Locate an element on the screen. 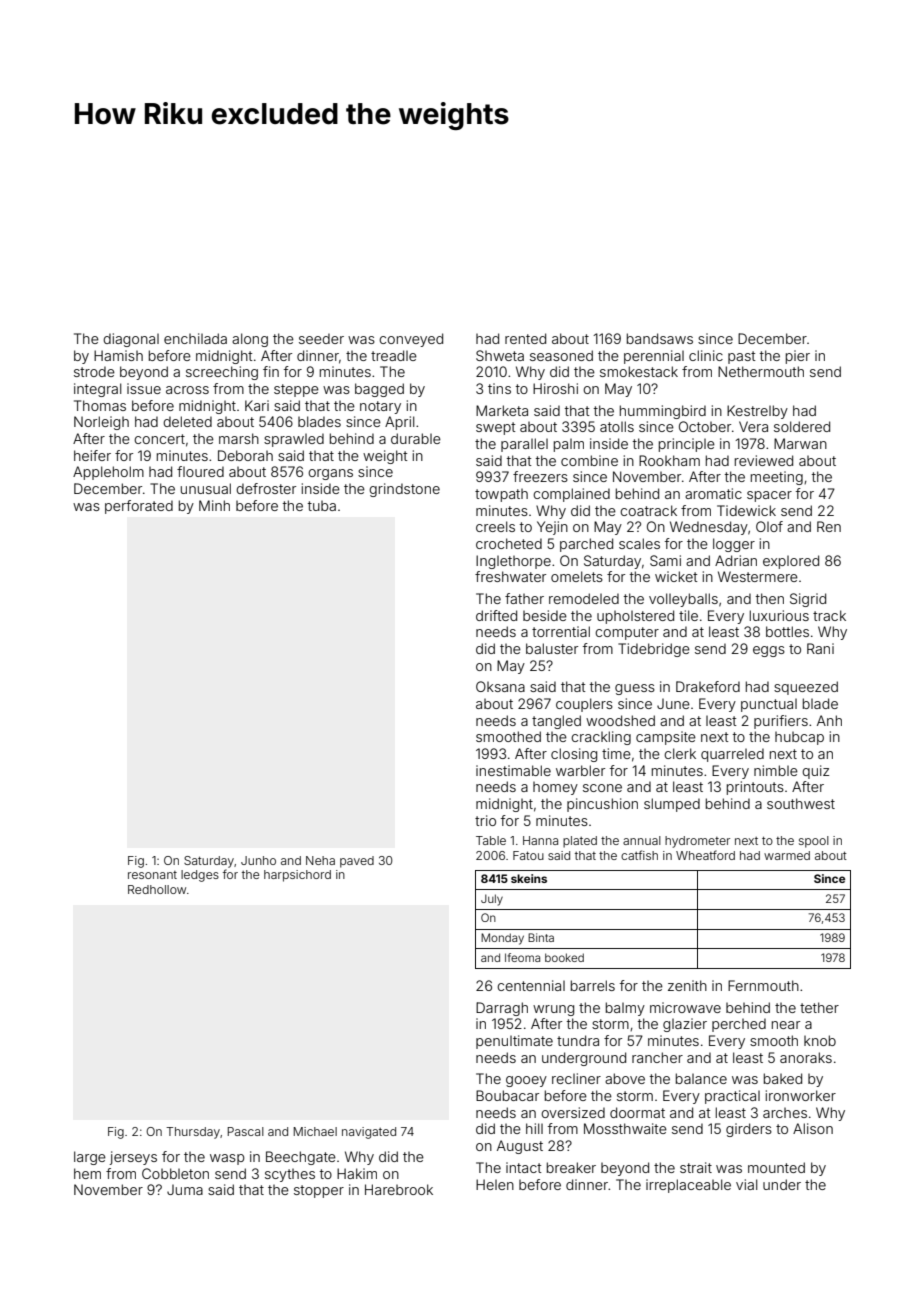  parched is located at coordinates (586, 545).
